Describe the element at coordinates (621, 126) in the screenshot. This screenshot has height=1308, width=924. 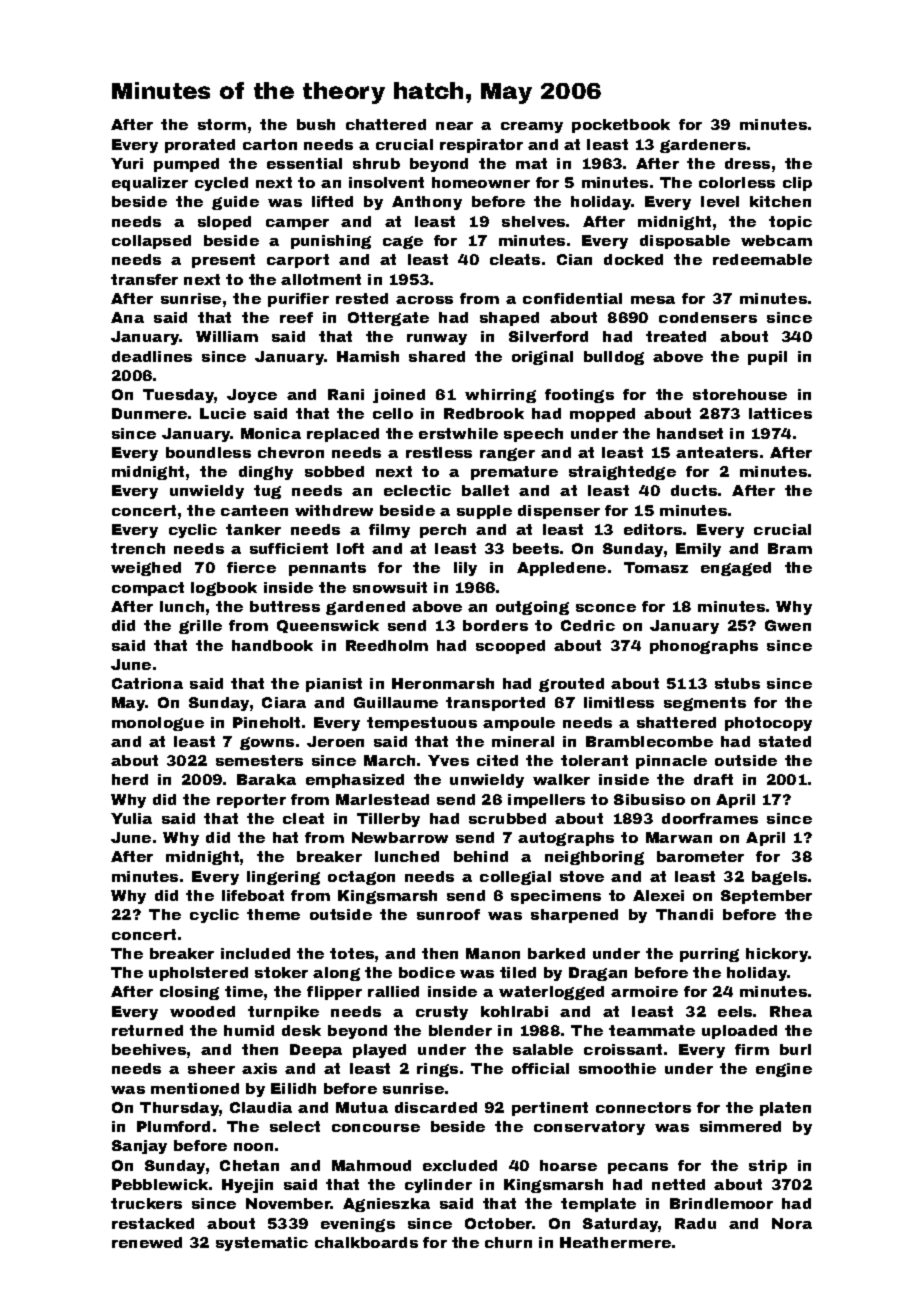
I see `pocketbook` at that location.
